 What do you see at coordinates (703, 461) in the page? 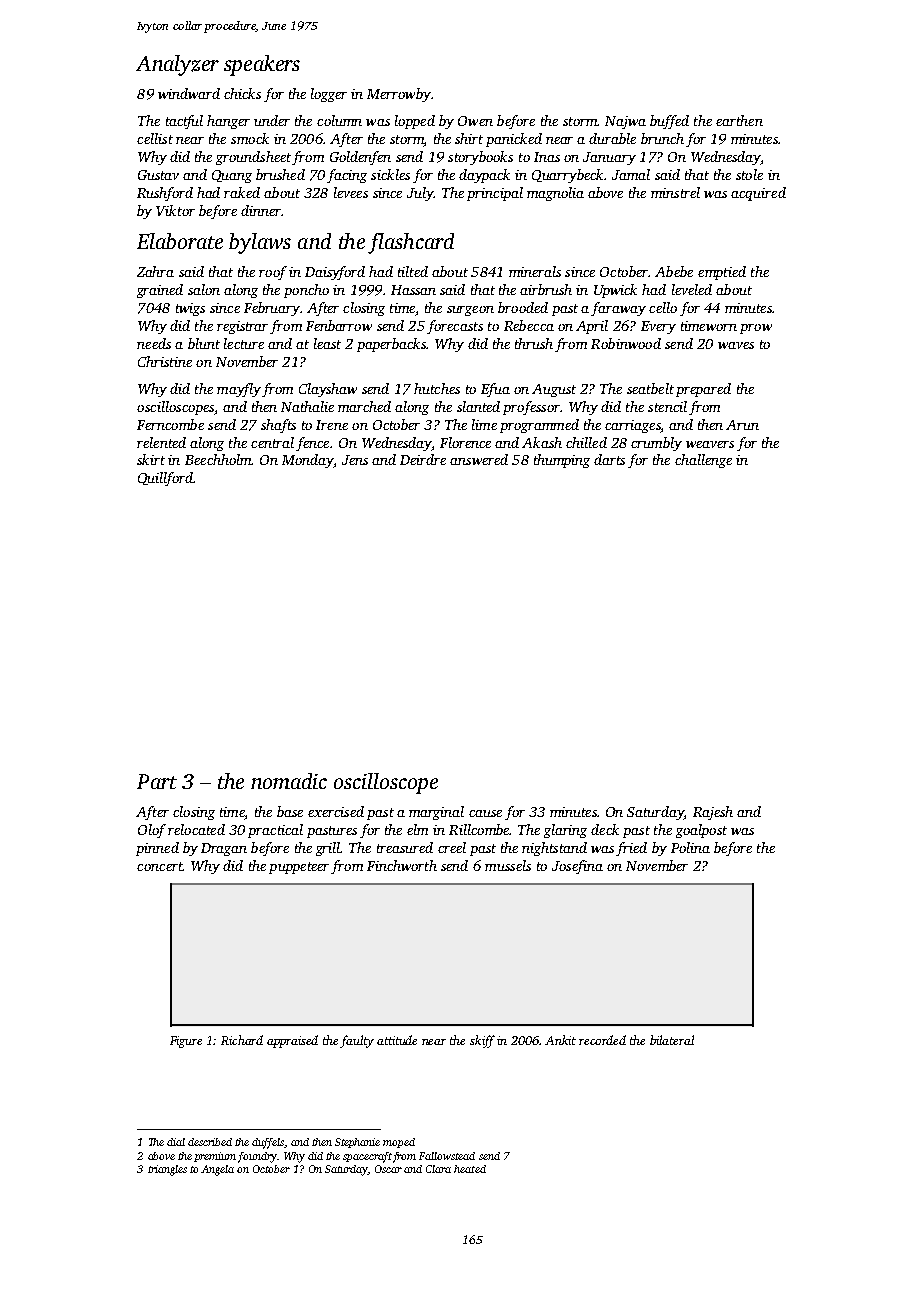
I see `challenge` at bounding box center [703, 461].
